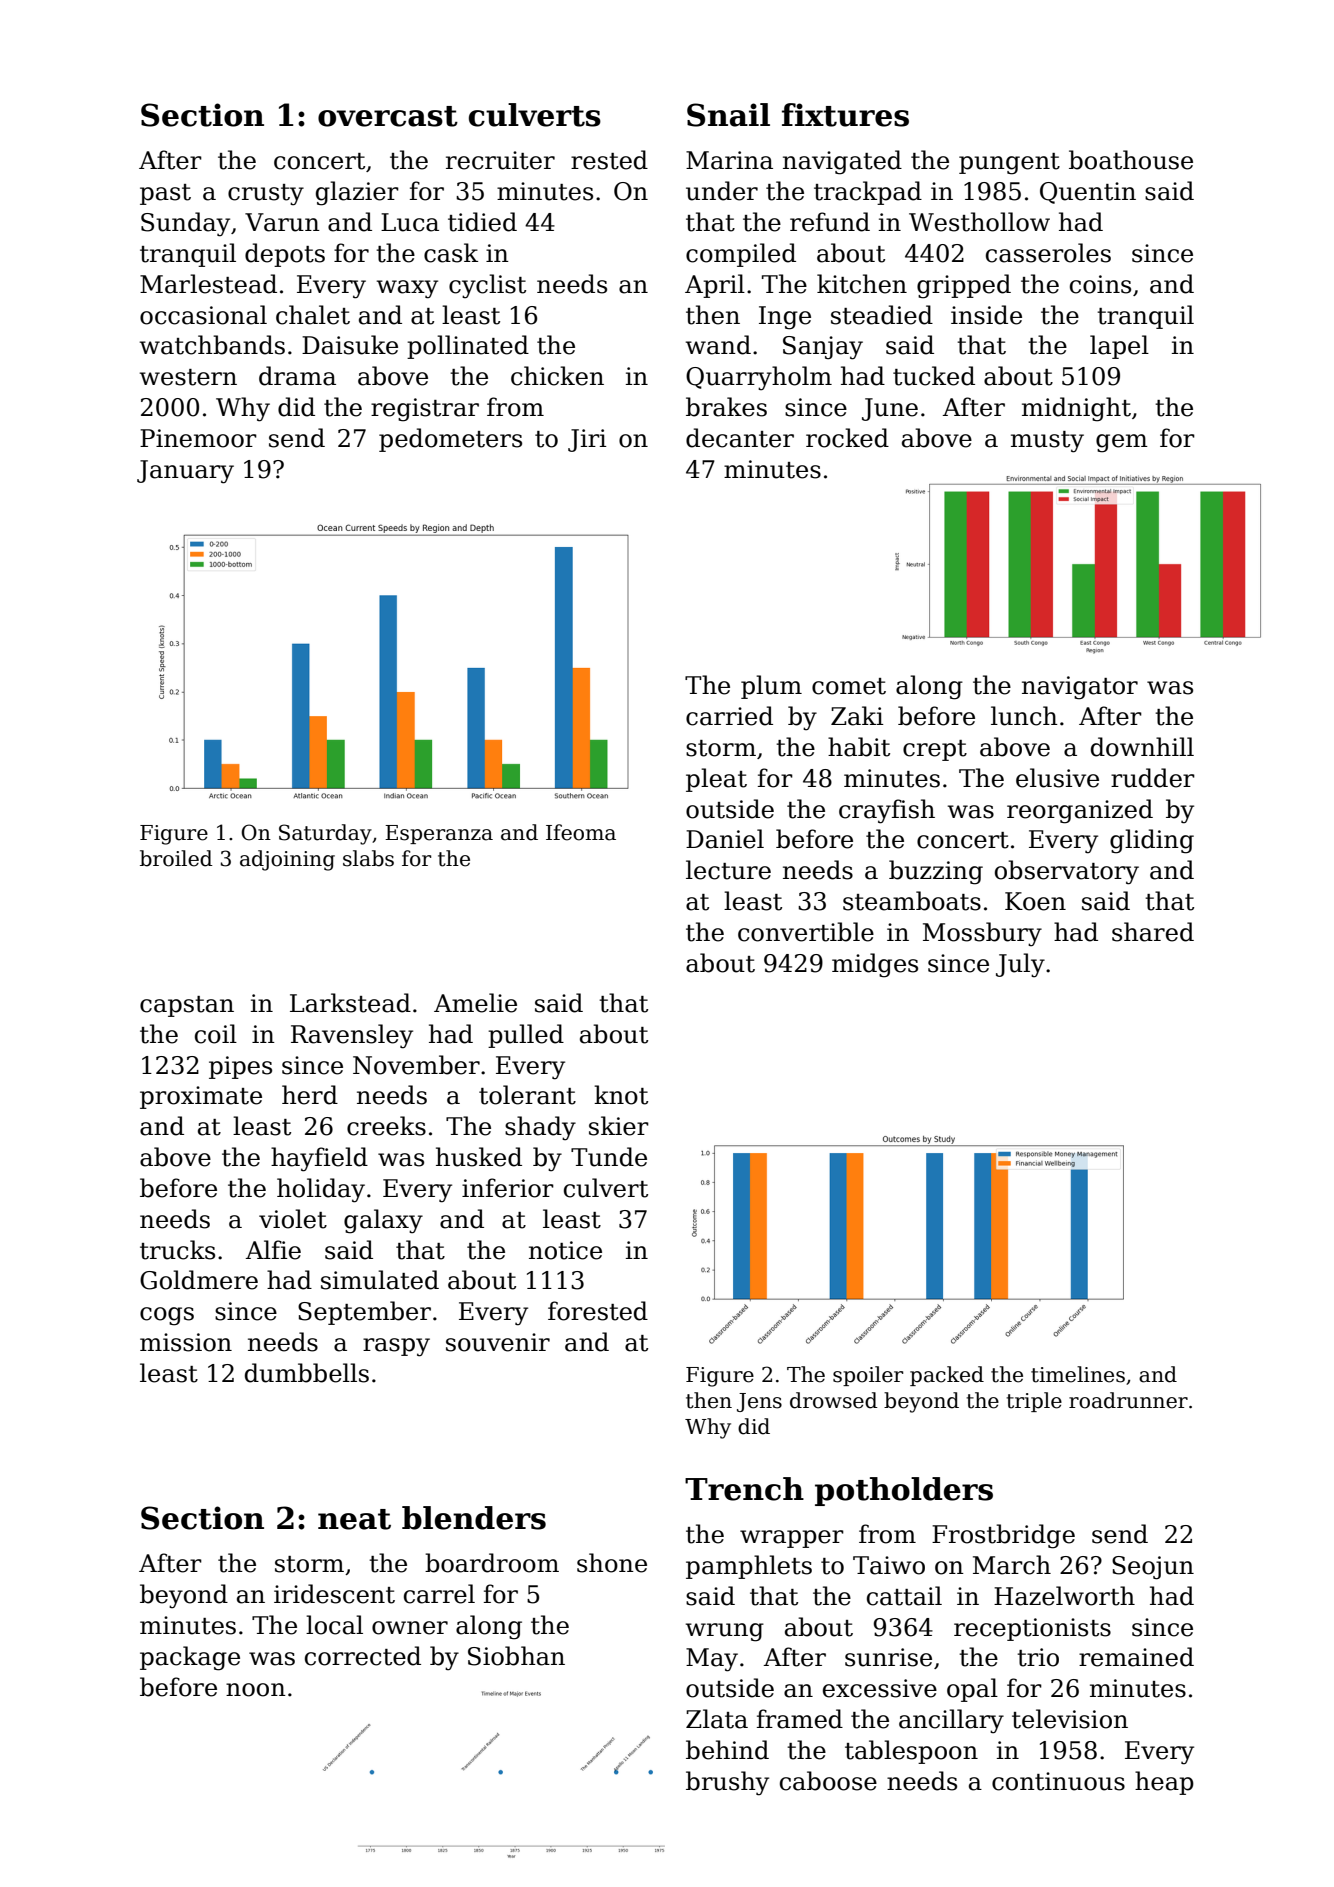 This screenshot has height=1887, width=1334. I want to click on midges, so click(875, 965).
